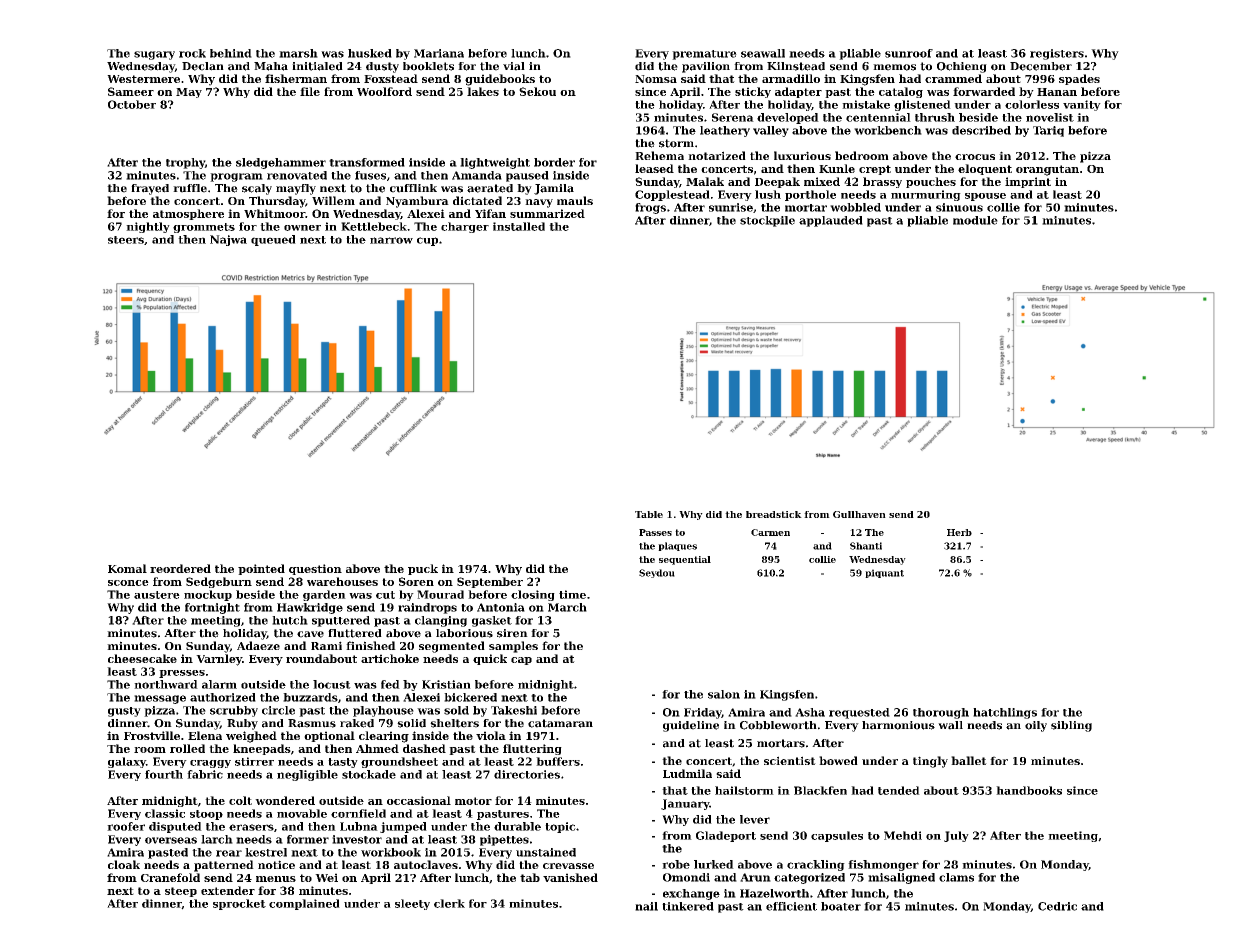 The height and width of the image is (952, 1233). Describe the element at coordinates (1057, 54) in the image. I see `registers` at that location.
